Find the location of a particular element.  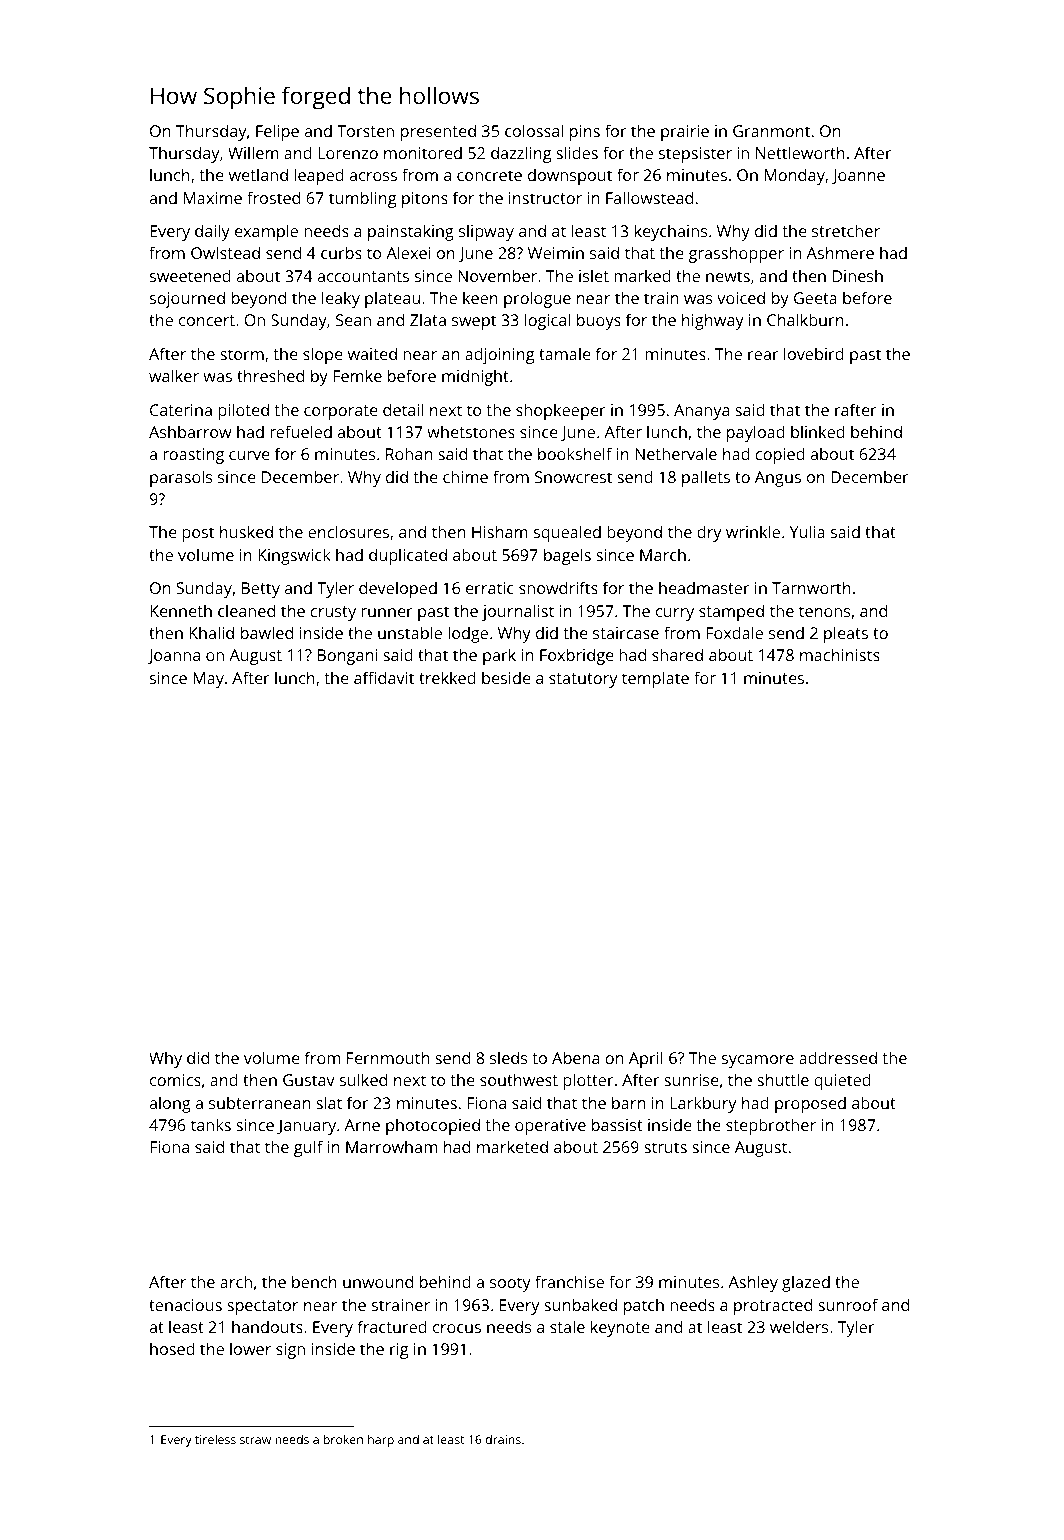

comics is located at coordinates (175, 1080).
